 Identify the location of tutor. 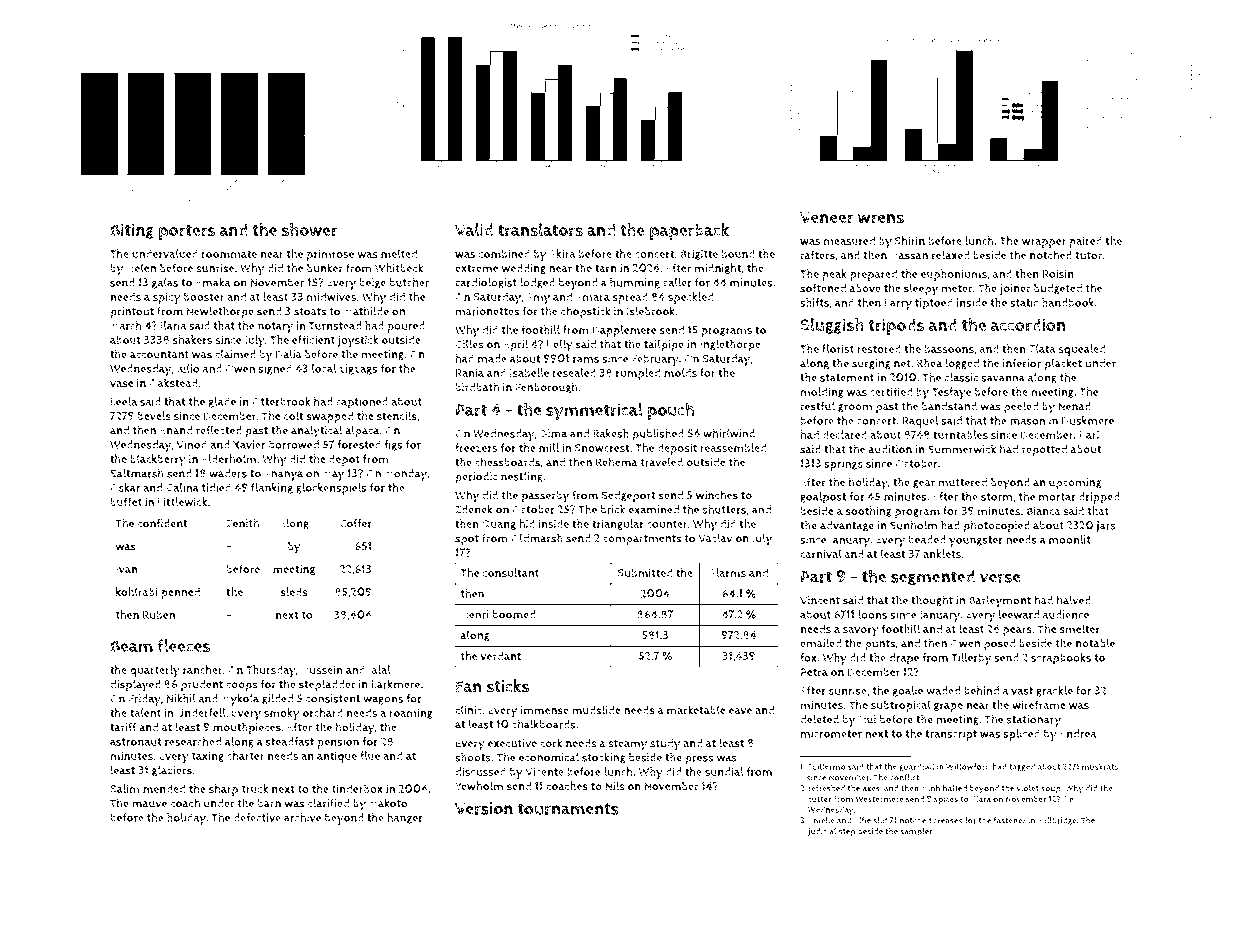
(1089, 255).
